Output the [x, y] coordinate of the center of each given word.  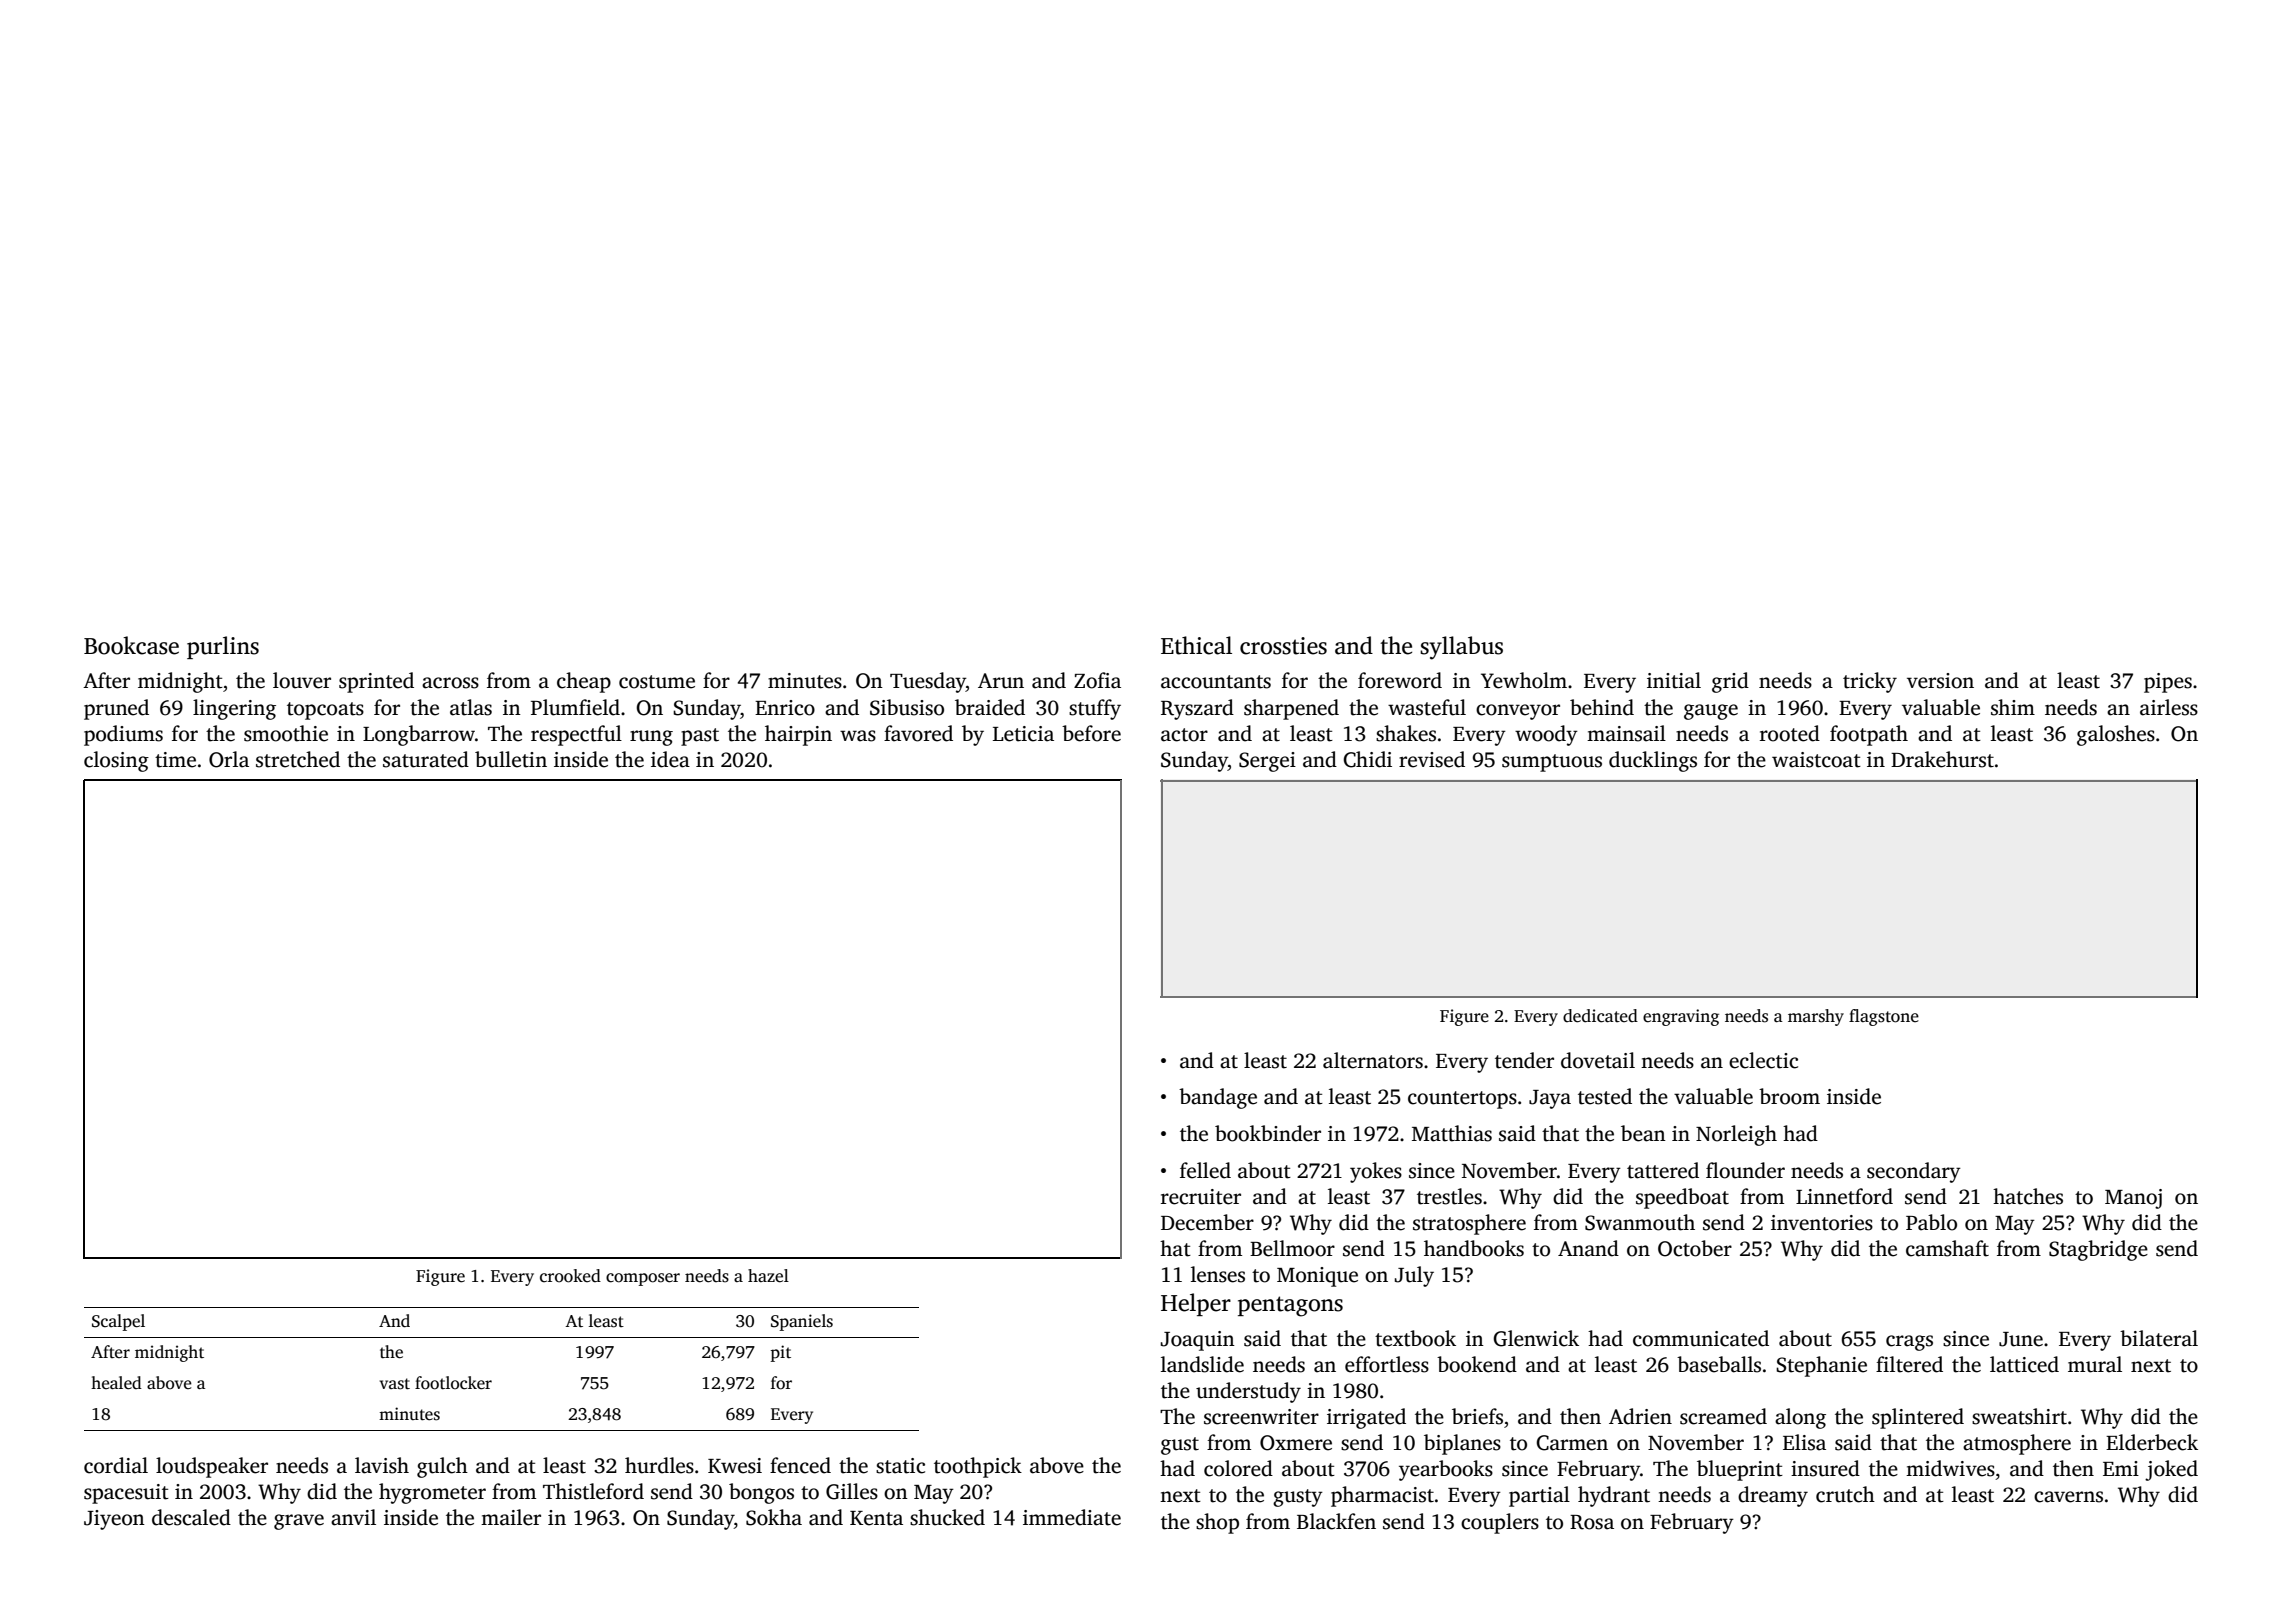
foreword [1400, 680]
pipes [2168, 683]
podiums [123, 735]
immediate [1072, 1517]
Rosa [1592, 1522]
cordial [116, 1465]
